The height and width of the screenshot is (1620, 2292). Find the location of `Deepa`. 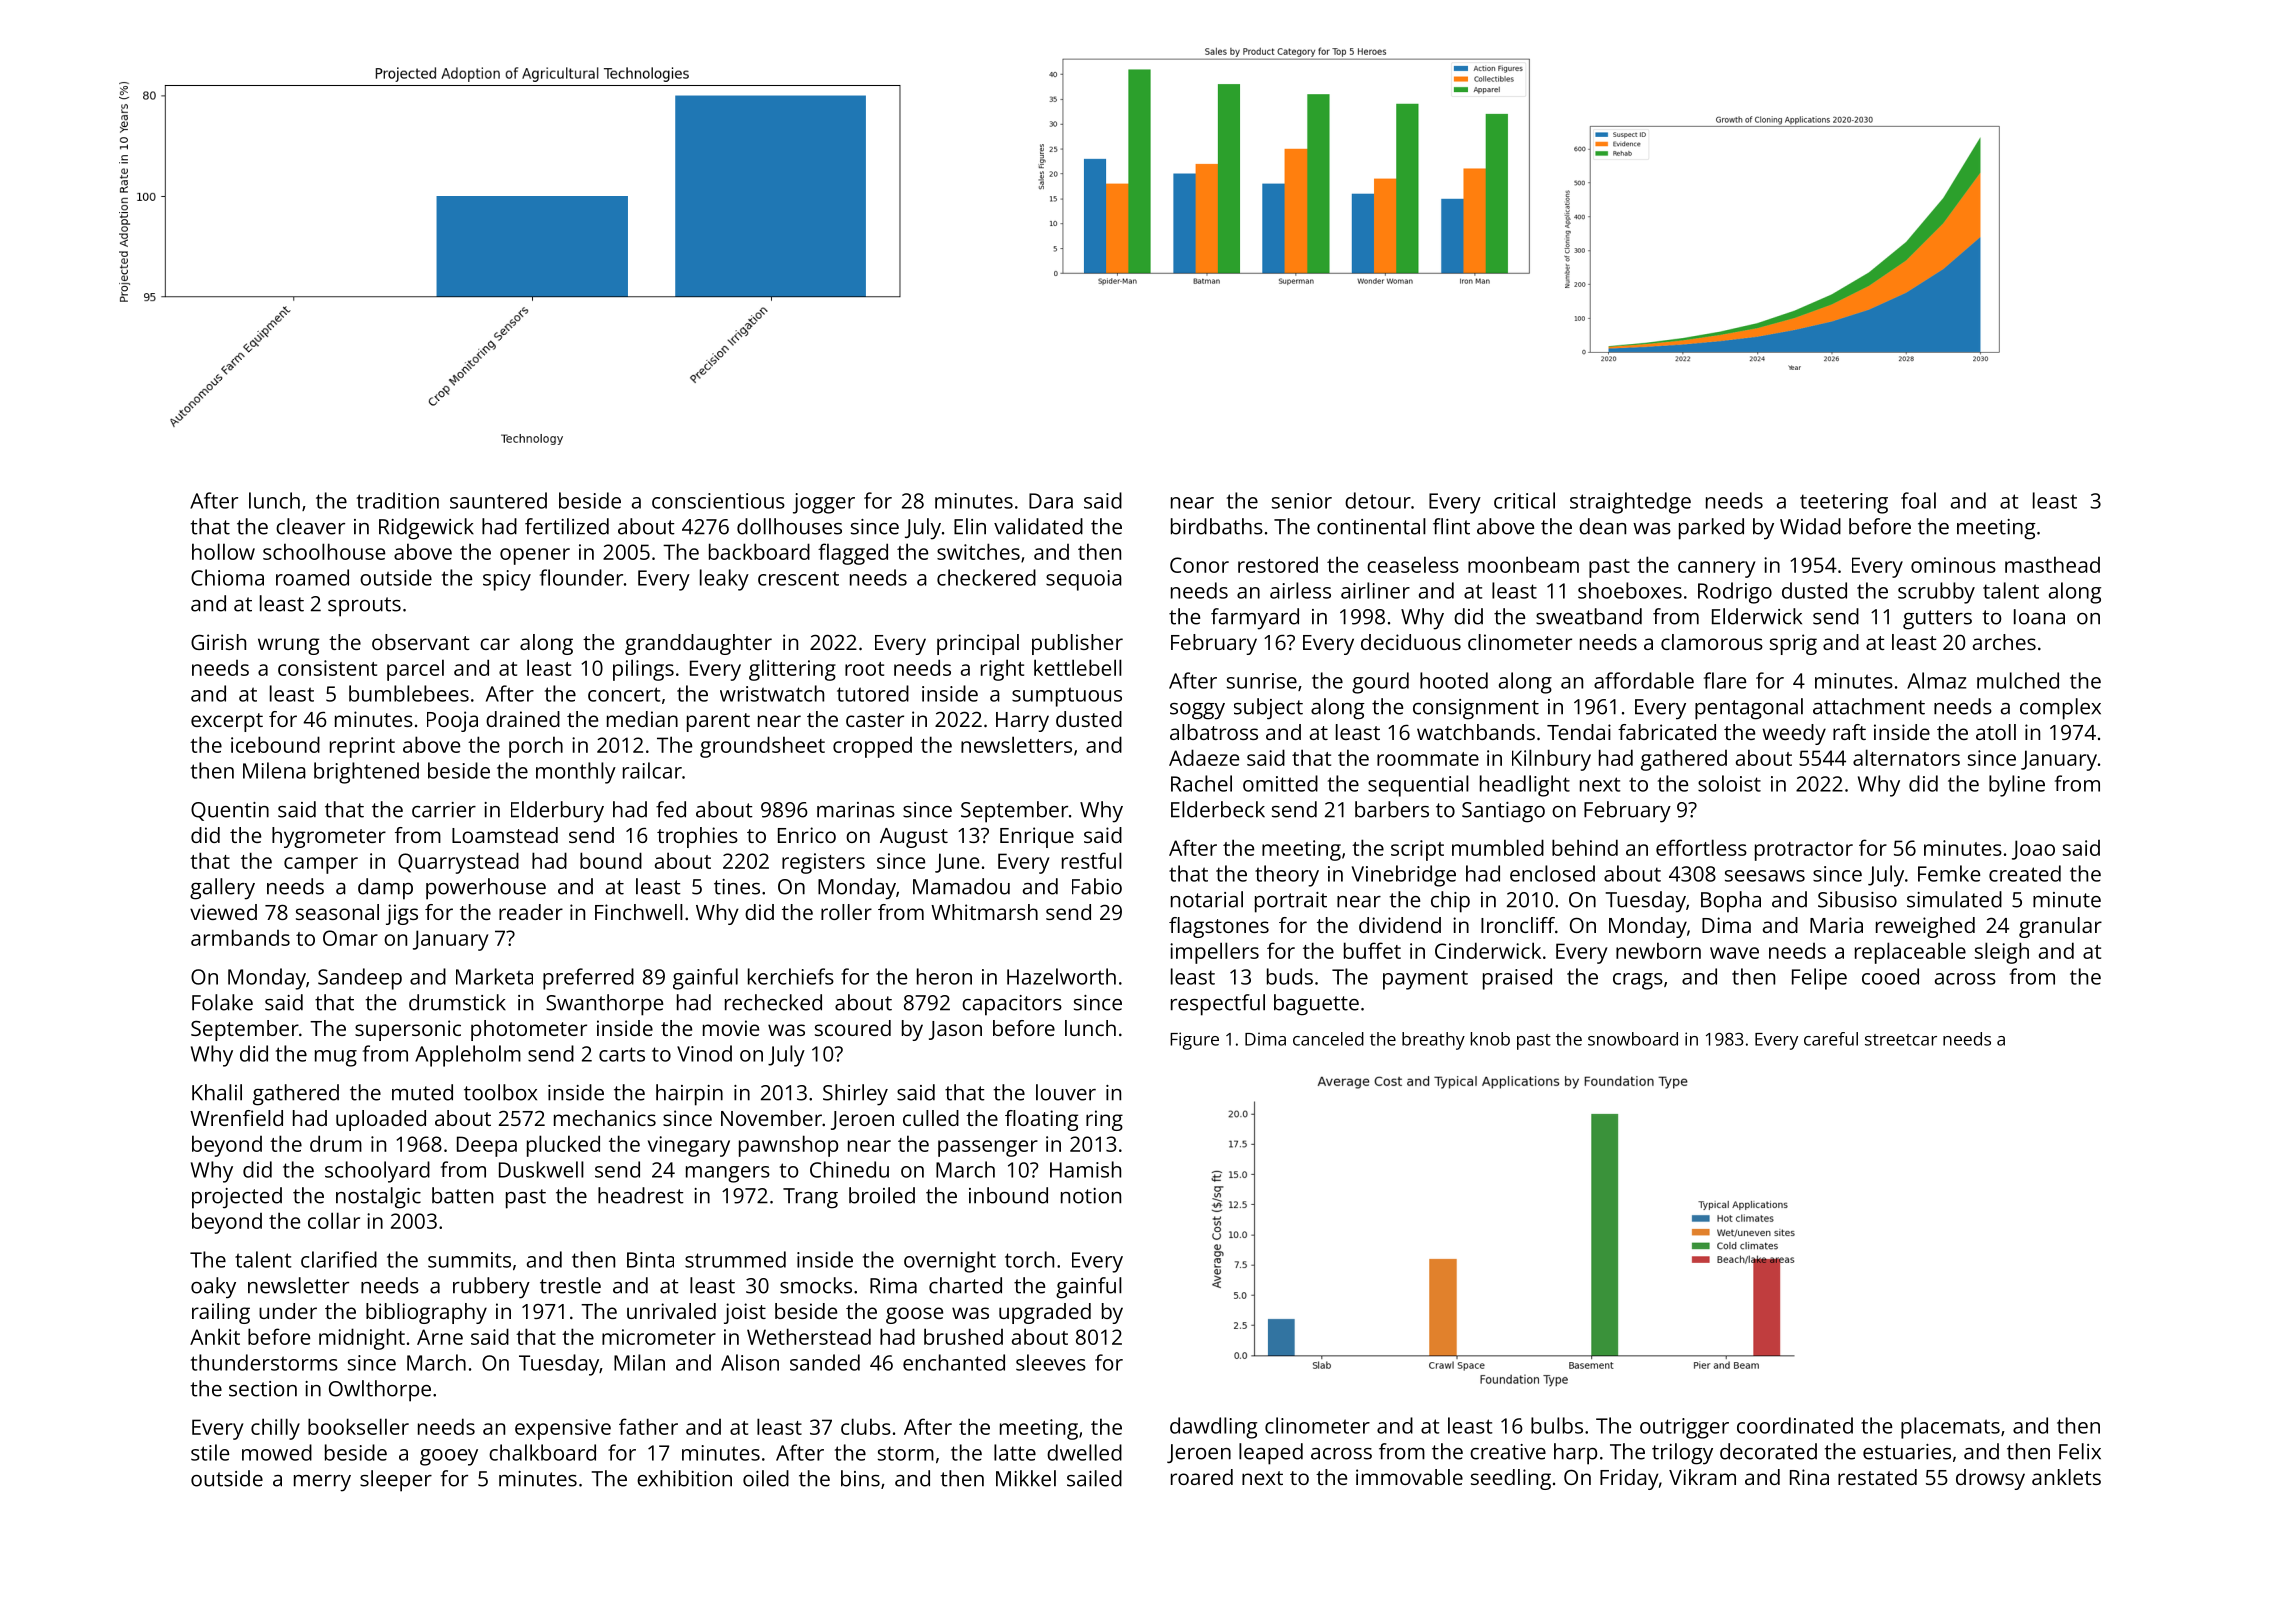

Deepa is located at coordinates (487, 1146).
